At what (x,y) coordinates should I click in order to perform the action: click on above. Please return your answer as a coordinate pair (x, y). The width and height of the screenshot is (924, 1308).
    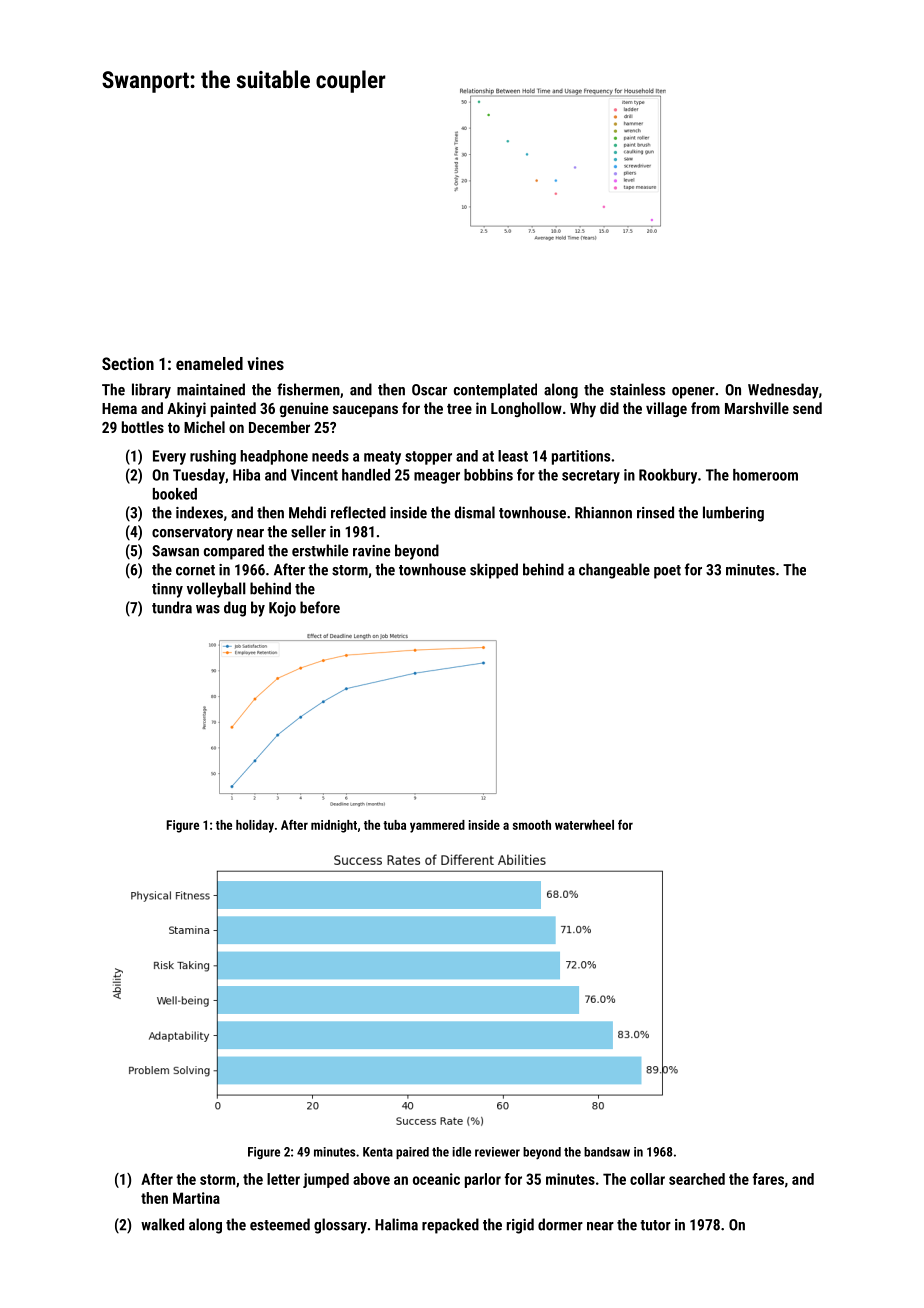
    Looking at the image, I should click on (371, 1179).
